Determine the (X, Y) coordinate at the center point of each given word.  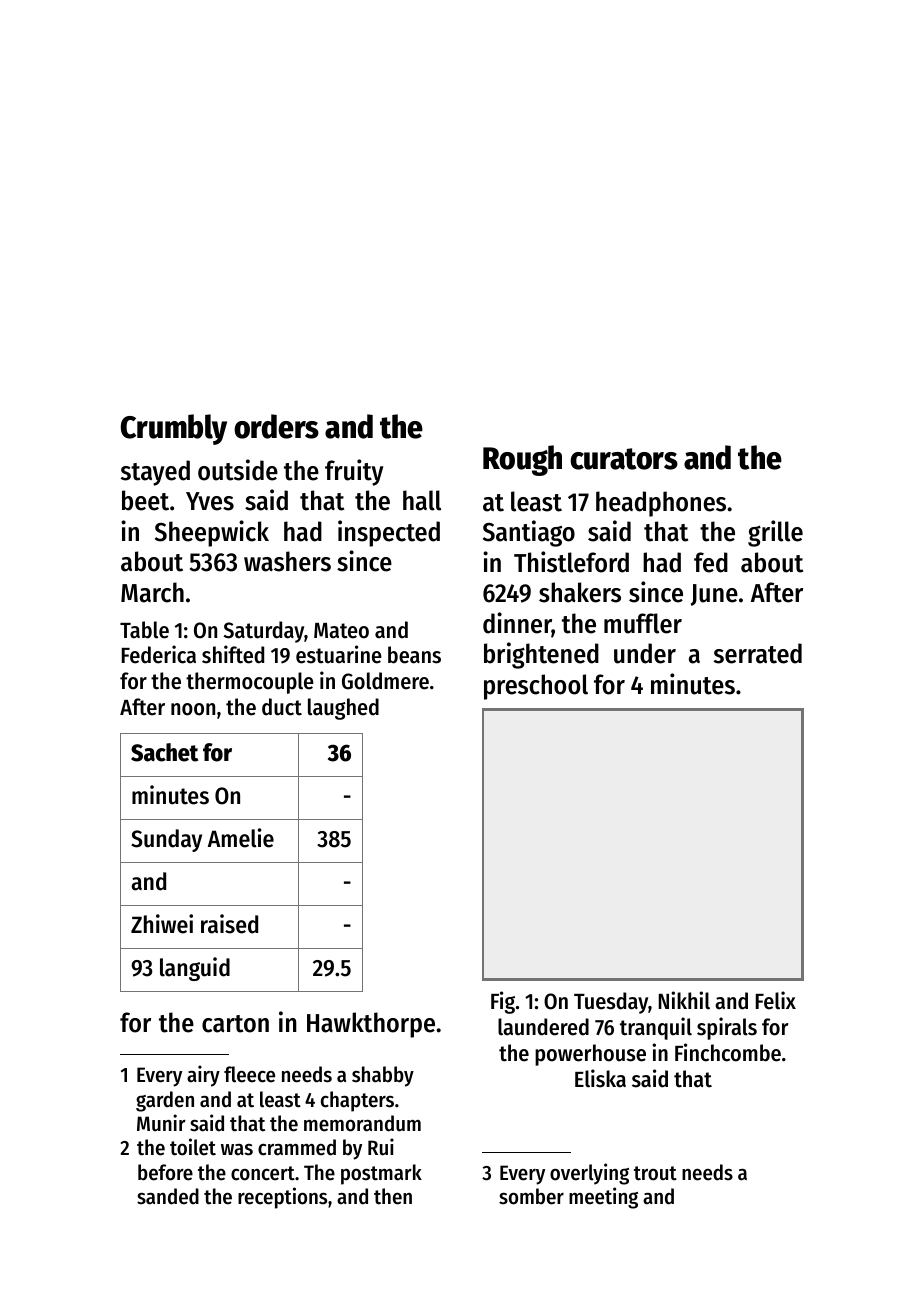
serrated (758, 653)
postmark (381, 1174)
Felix (776, 1000)
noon (193, 709)
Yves (210, 501)
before (165, 1172)
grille (775, 533)
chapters (357, 1101)
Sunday (166, 840)
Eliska (600, 1078)
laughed (343, 709)
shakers (580, 592)
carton (235, 1024)
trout (655, 1173)
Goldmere (385, 681)
